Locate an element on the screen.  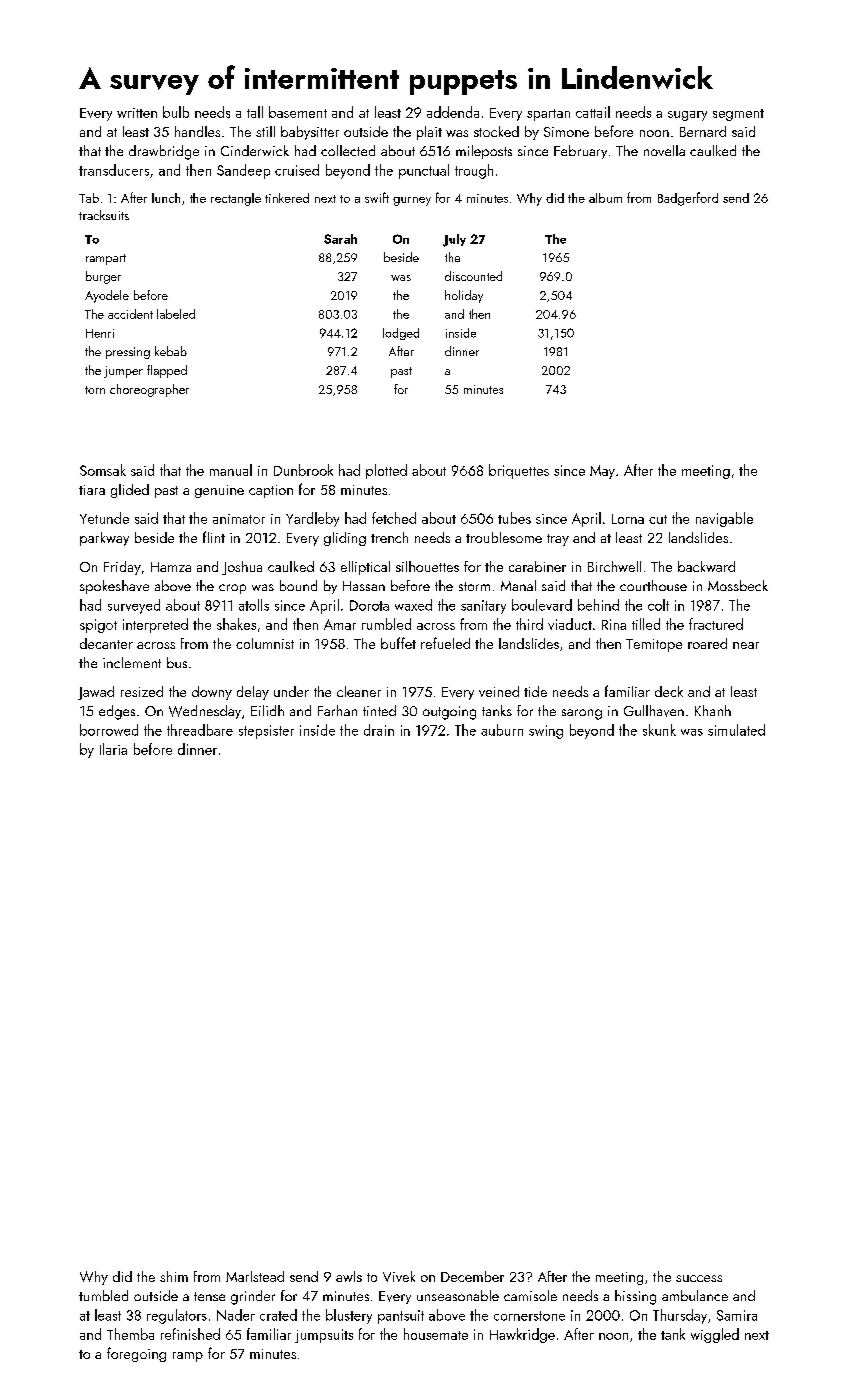
Mossbeck is located at coordinates (738, 585).
